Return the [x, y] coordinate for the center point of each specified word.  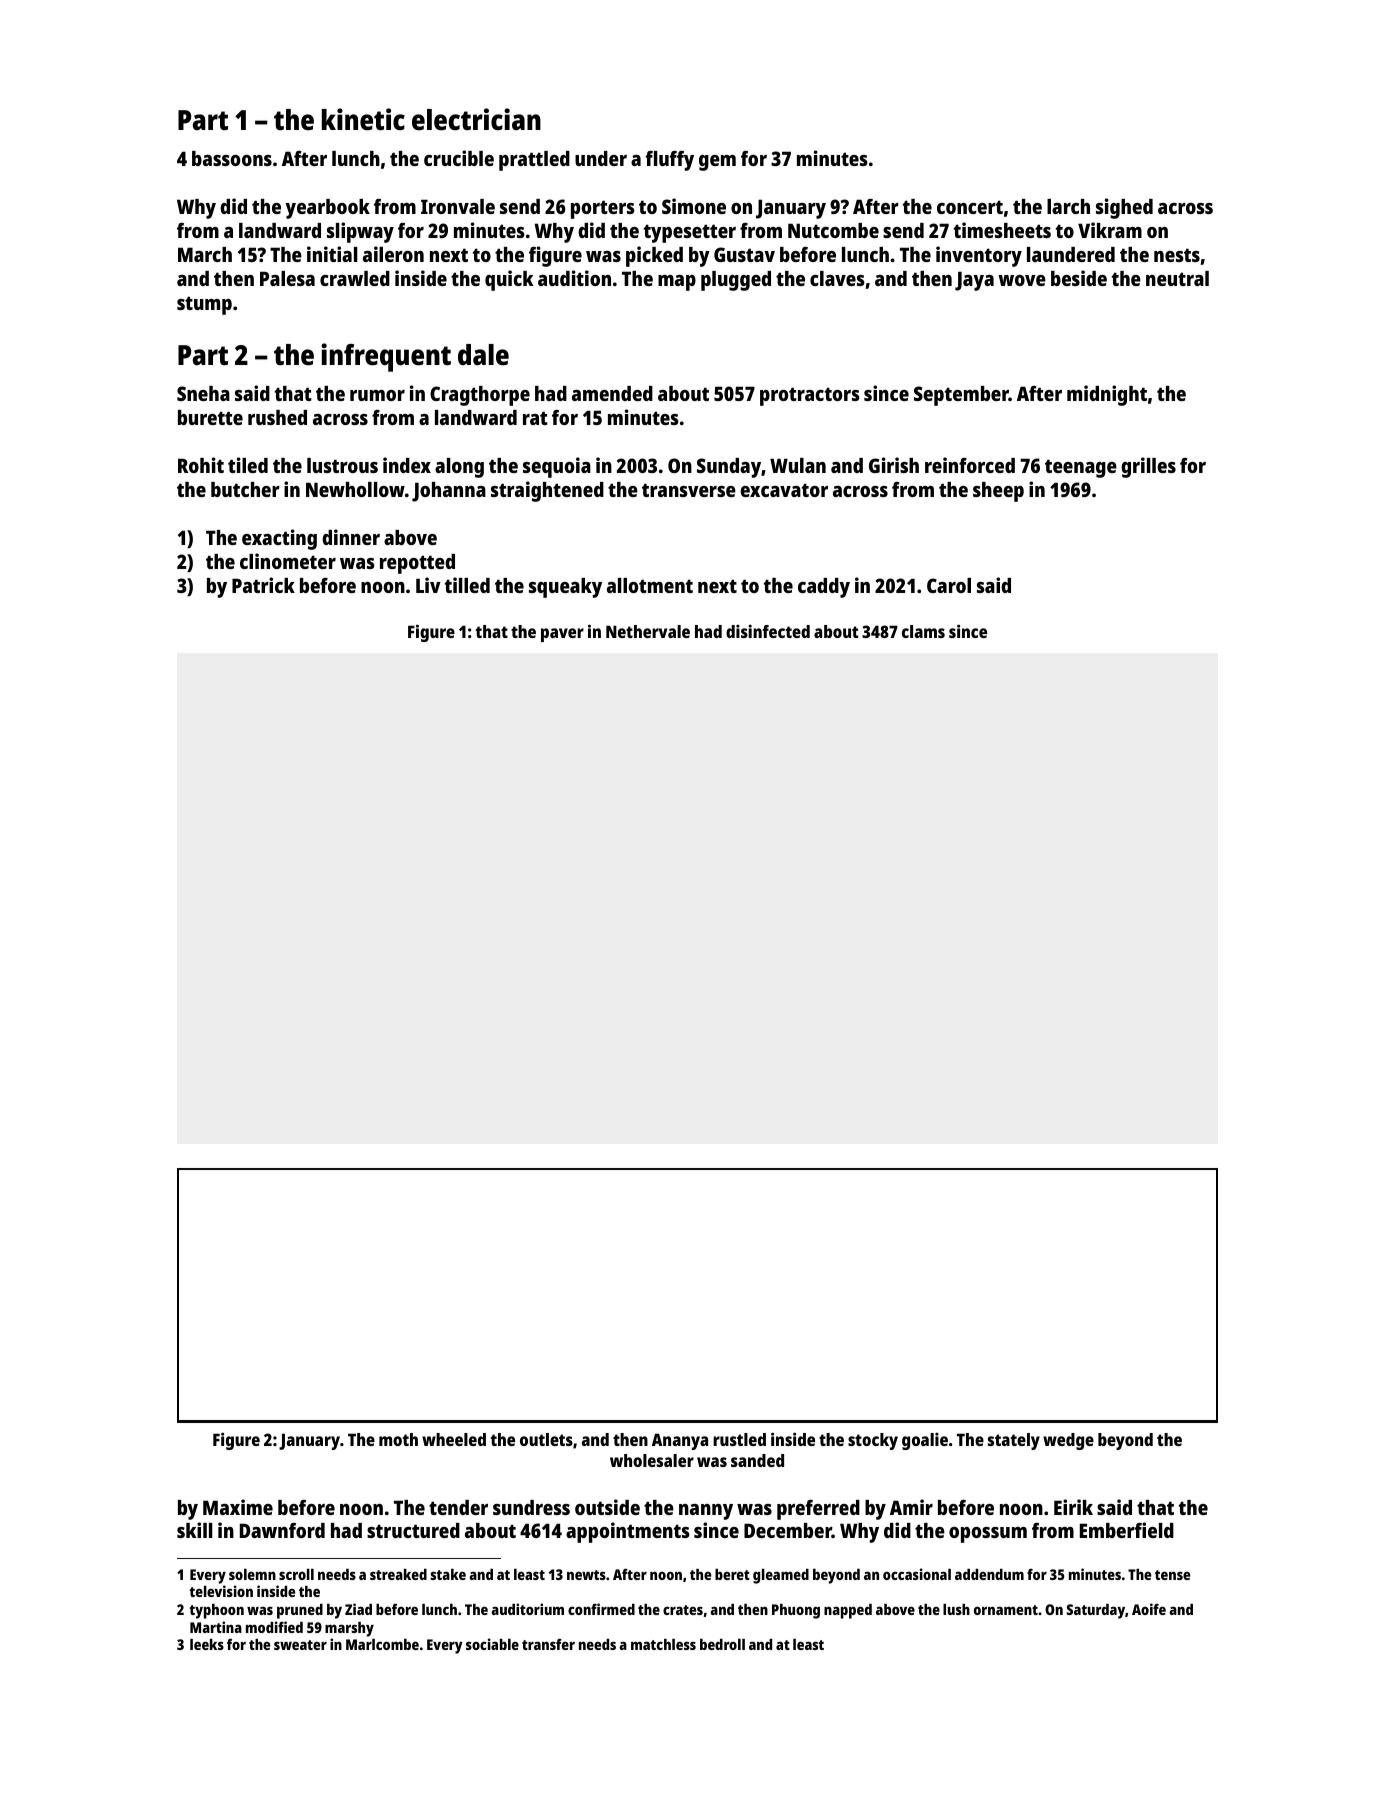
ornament [1006, 1610]
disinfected [768, 631]
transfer [548, 1644]
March [205, 254]
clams [923, 631]
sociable [492, 1644]
